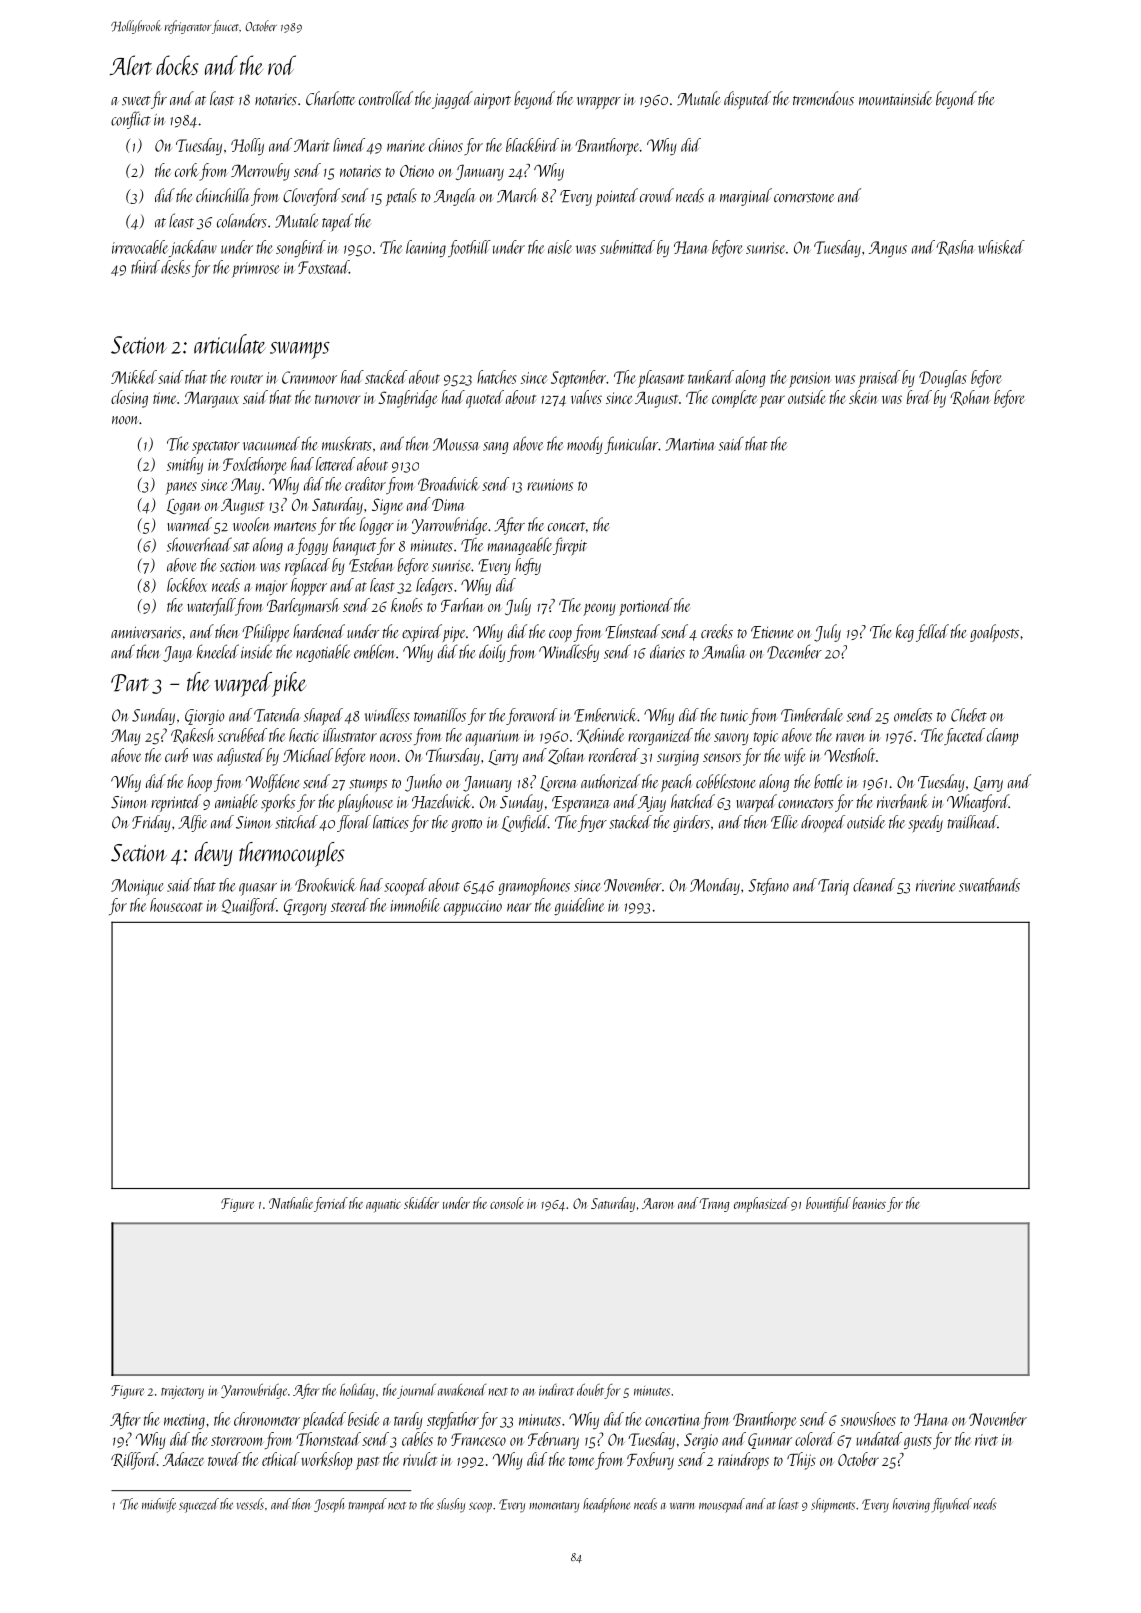 This image has width=1141, height=1613. What do you see at coordinates (134, 1461) in the image?
I see `Rillford` at bounding box center [134, 1461].
